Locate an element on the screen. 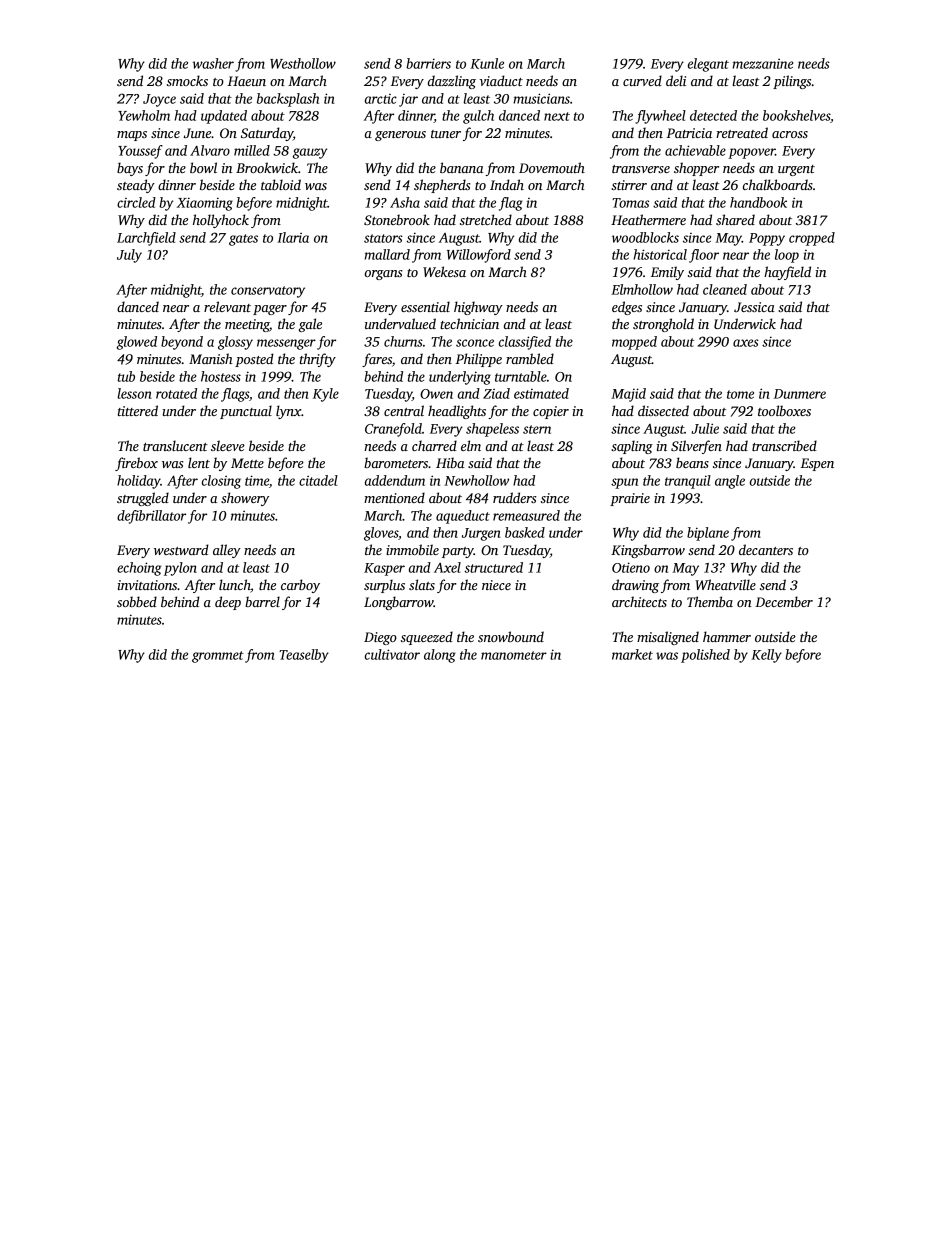 This screenshot has height=1233, width=952. Asha is located at coordinates (405, 202).
